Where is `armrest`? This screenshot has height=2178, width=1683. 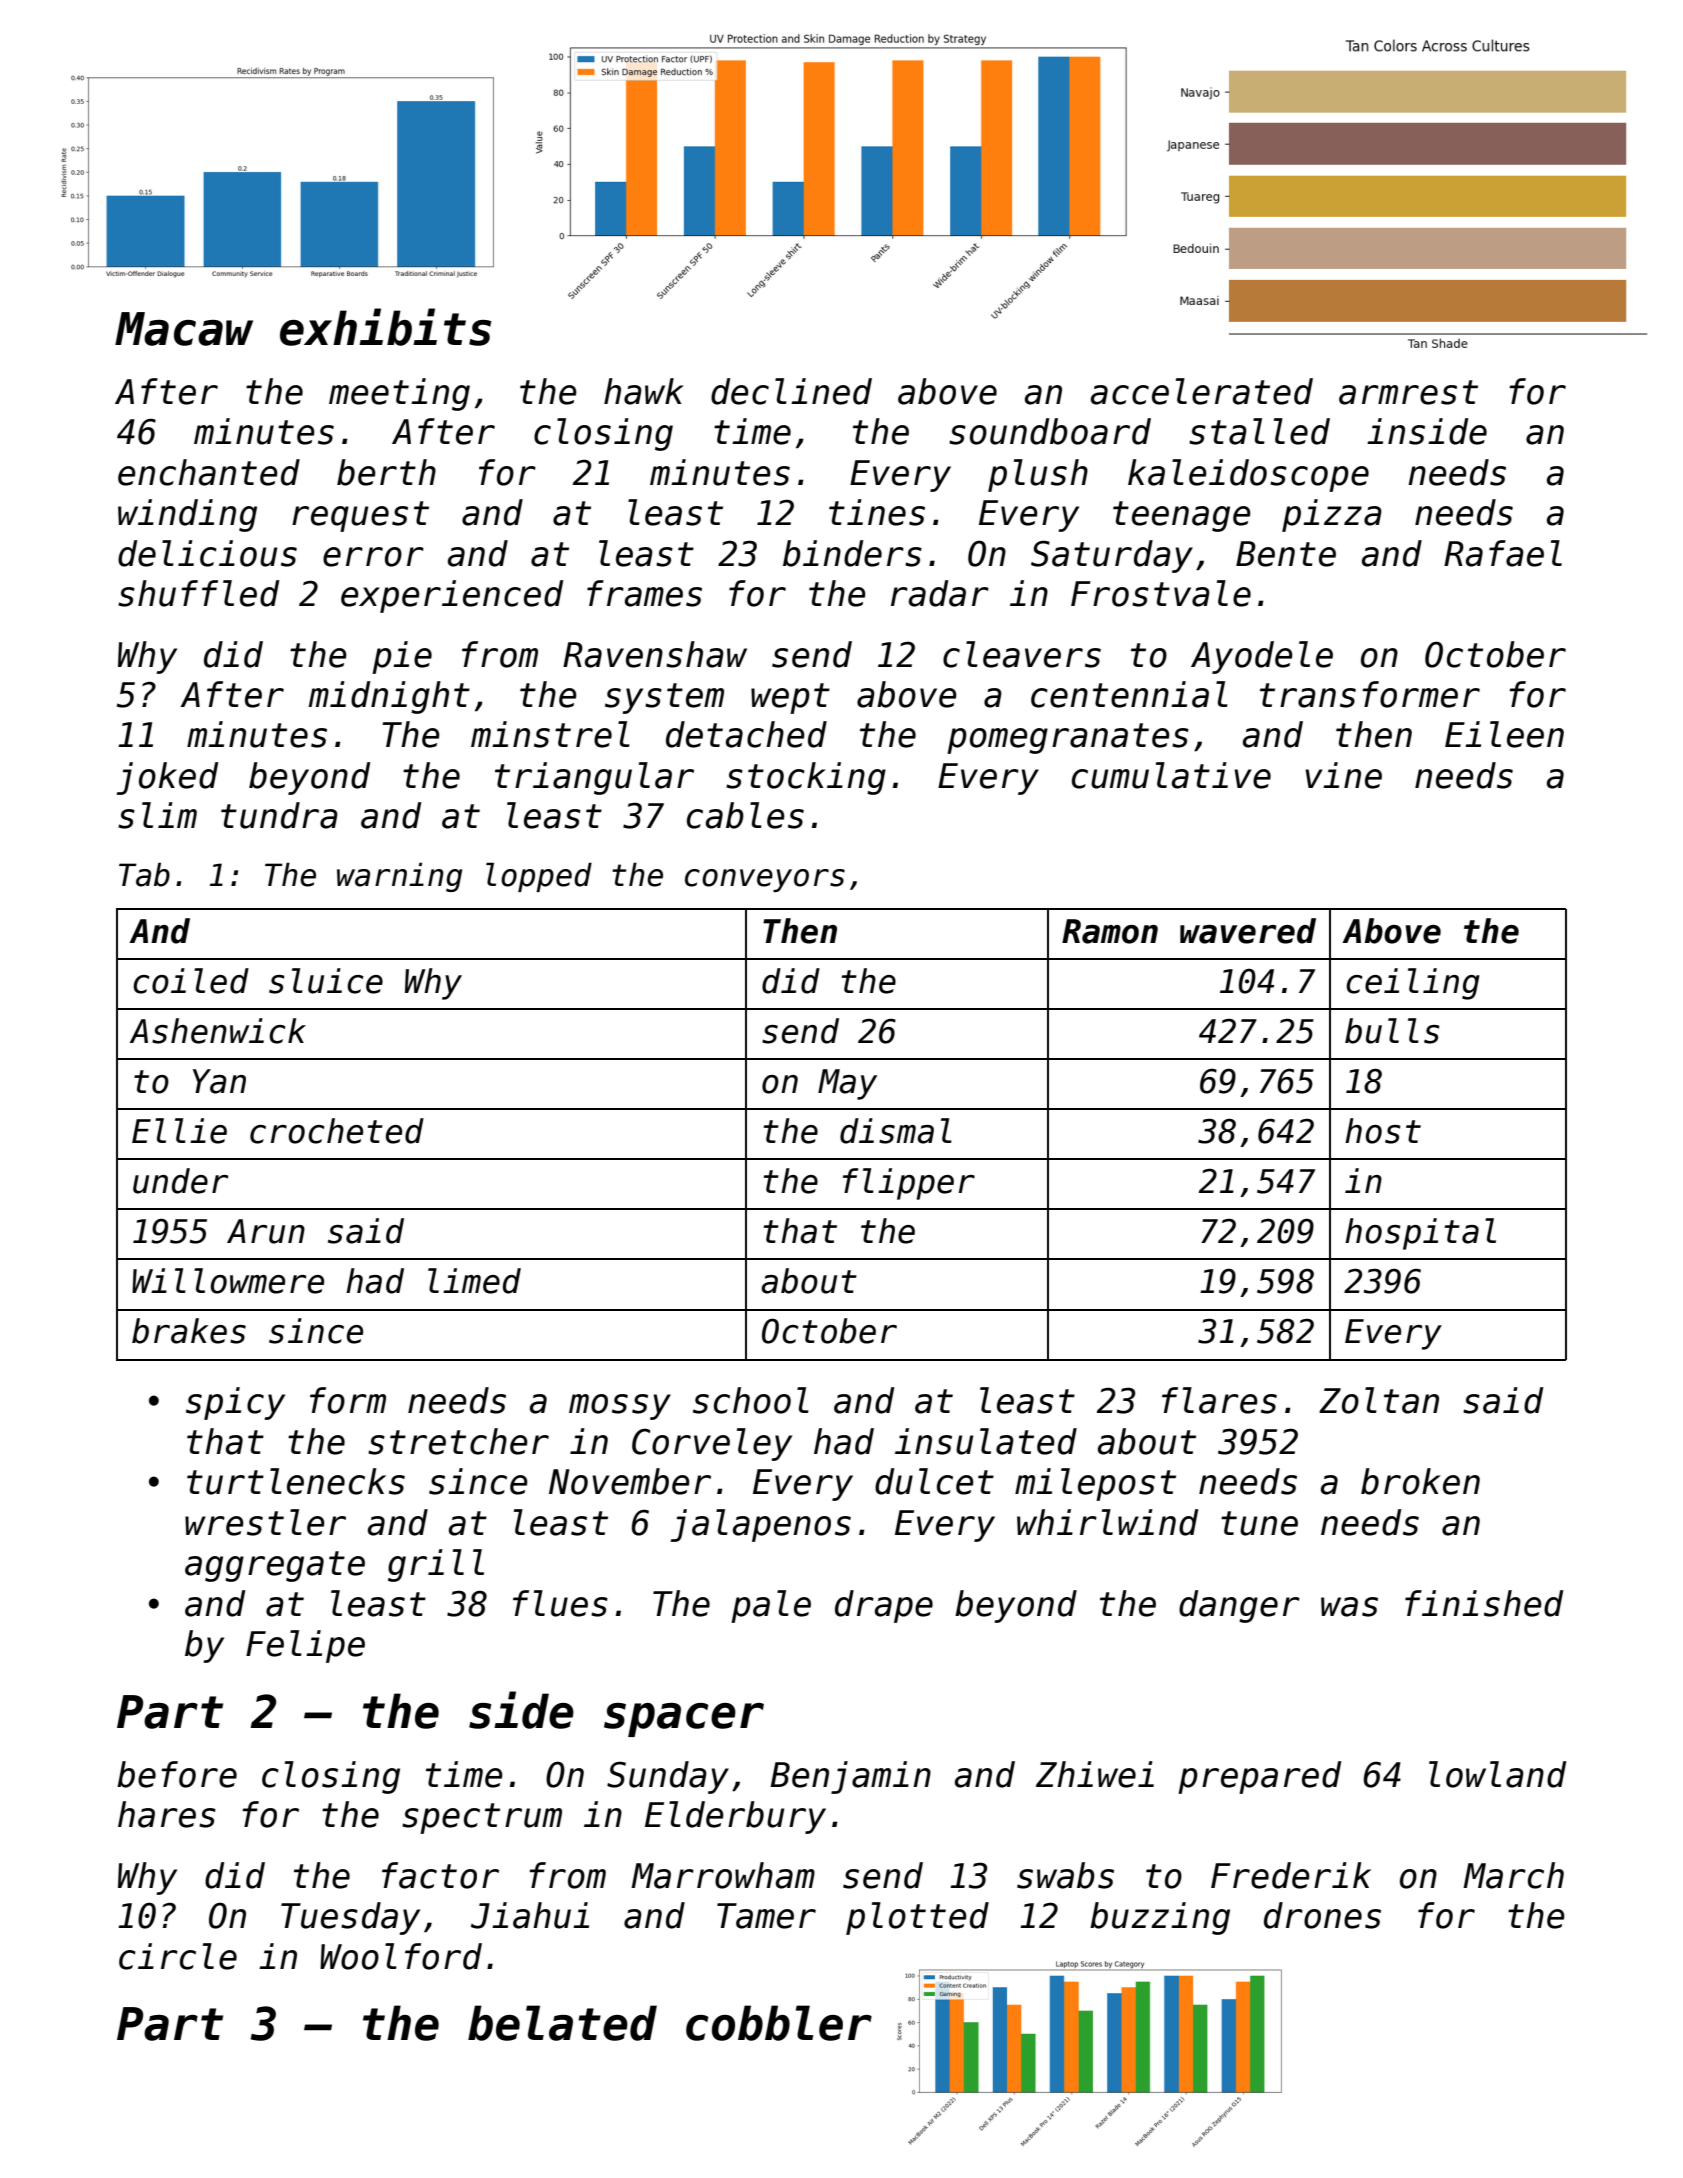
armrest is located at coordinates (1408, 392).
